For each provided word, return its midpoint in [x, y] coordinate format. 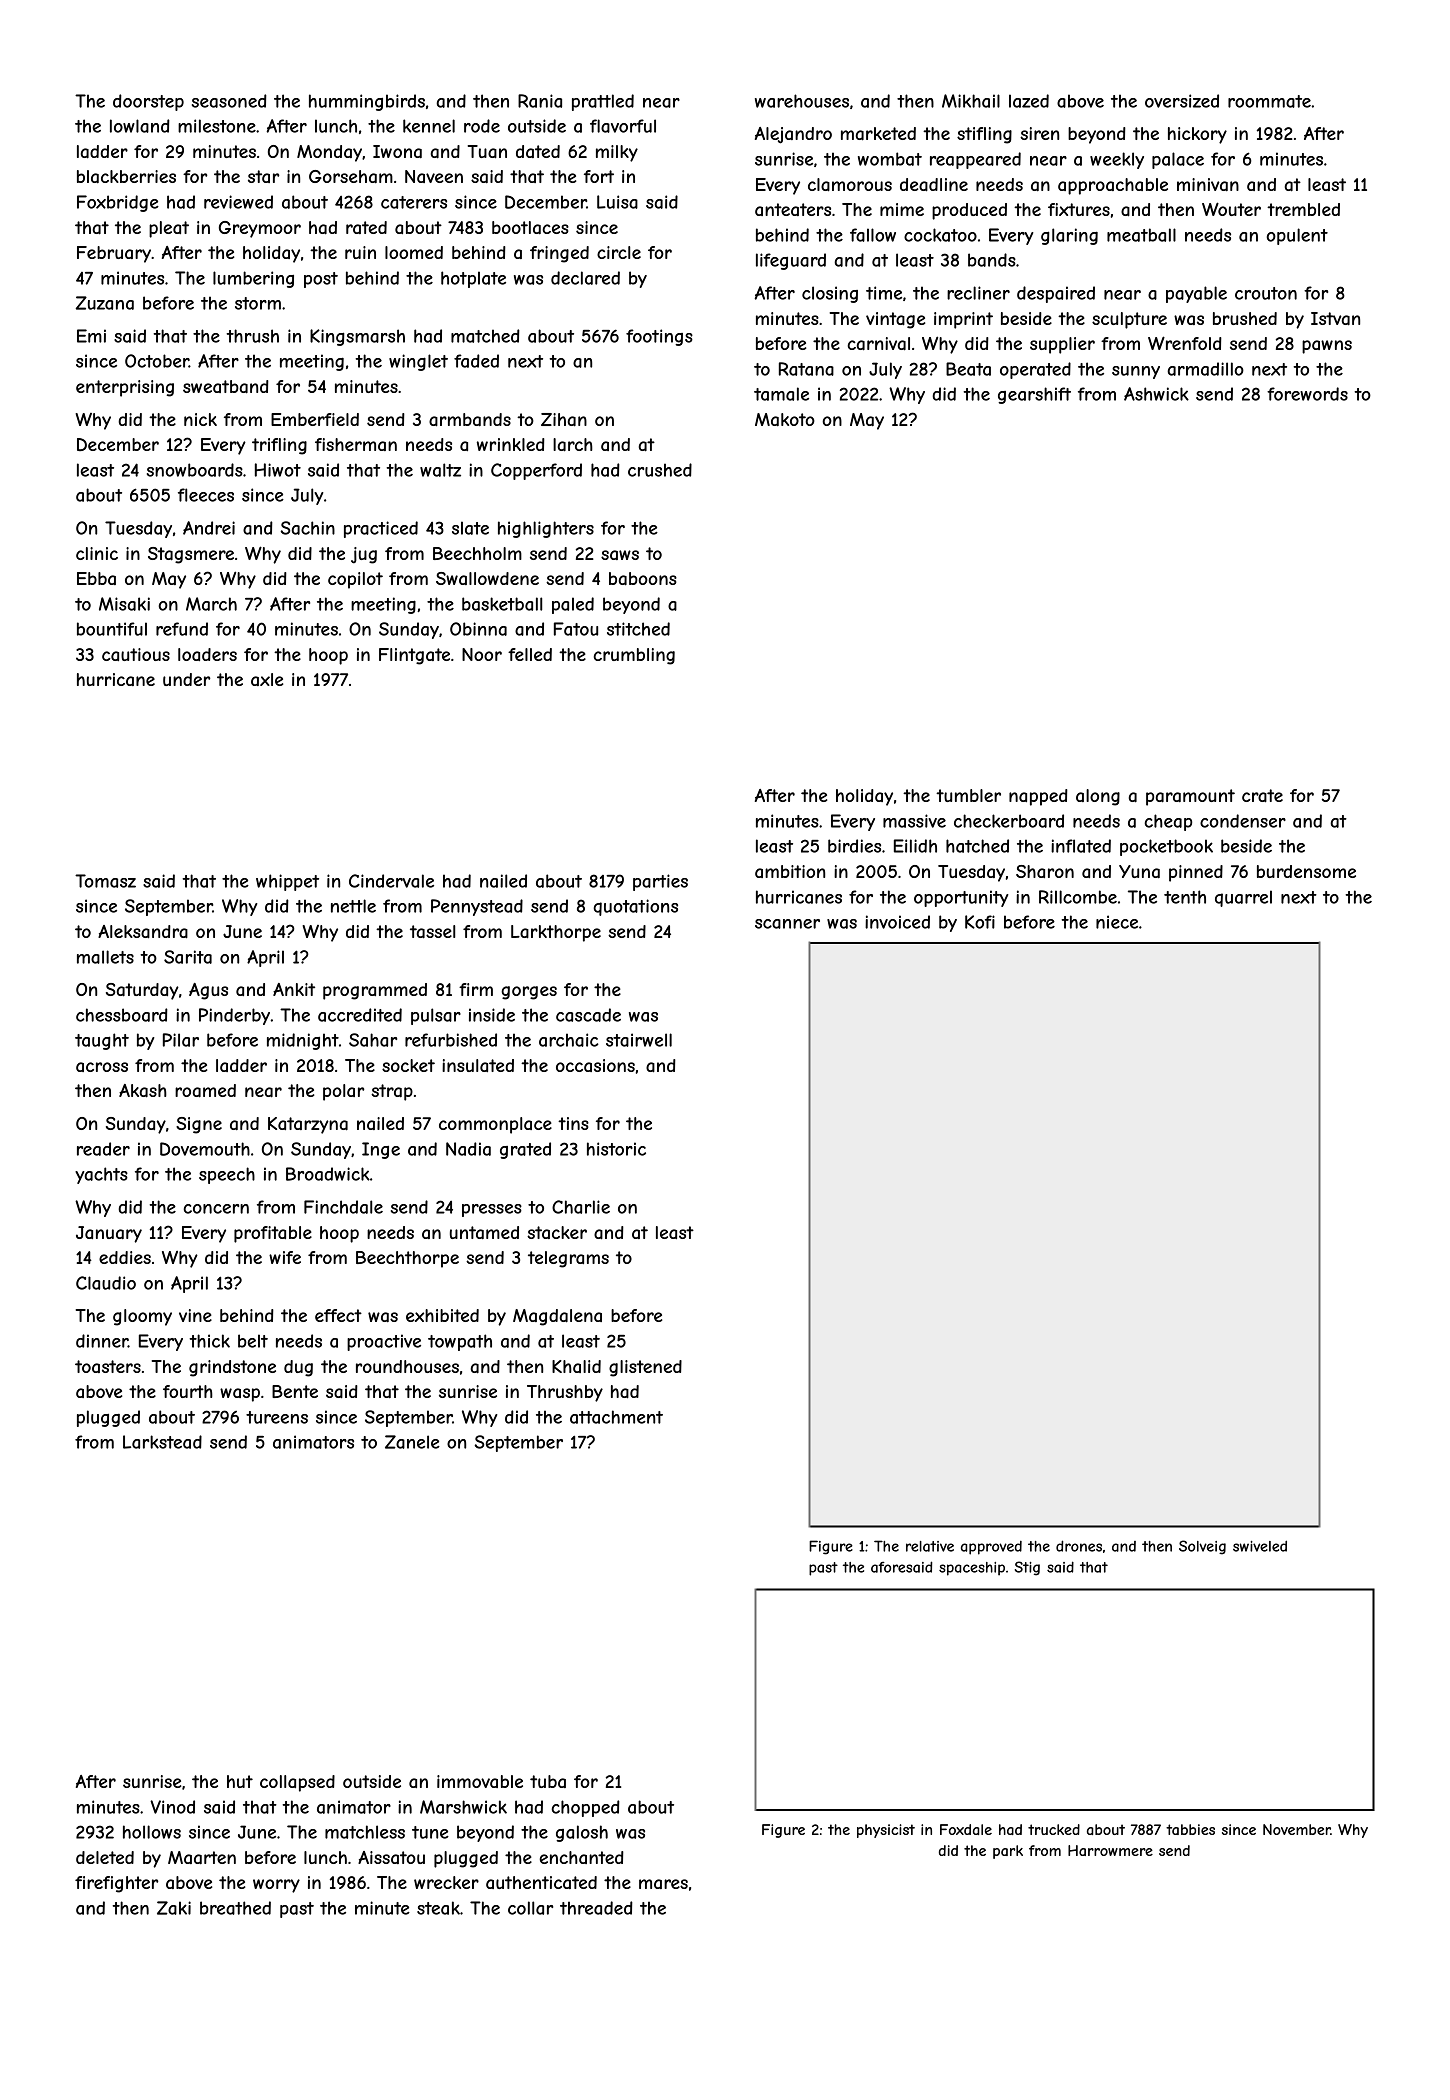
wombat [890, 159]
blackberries [126, 176]
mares [663, 1884]
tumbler [968, 795]
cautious [136, 654]
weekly [1117, 160]
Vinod [172, 1807]
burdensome [1306, 871]
